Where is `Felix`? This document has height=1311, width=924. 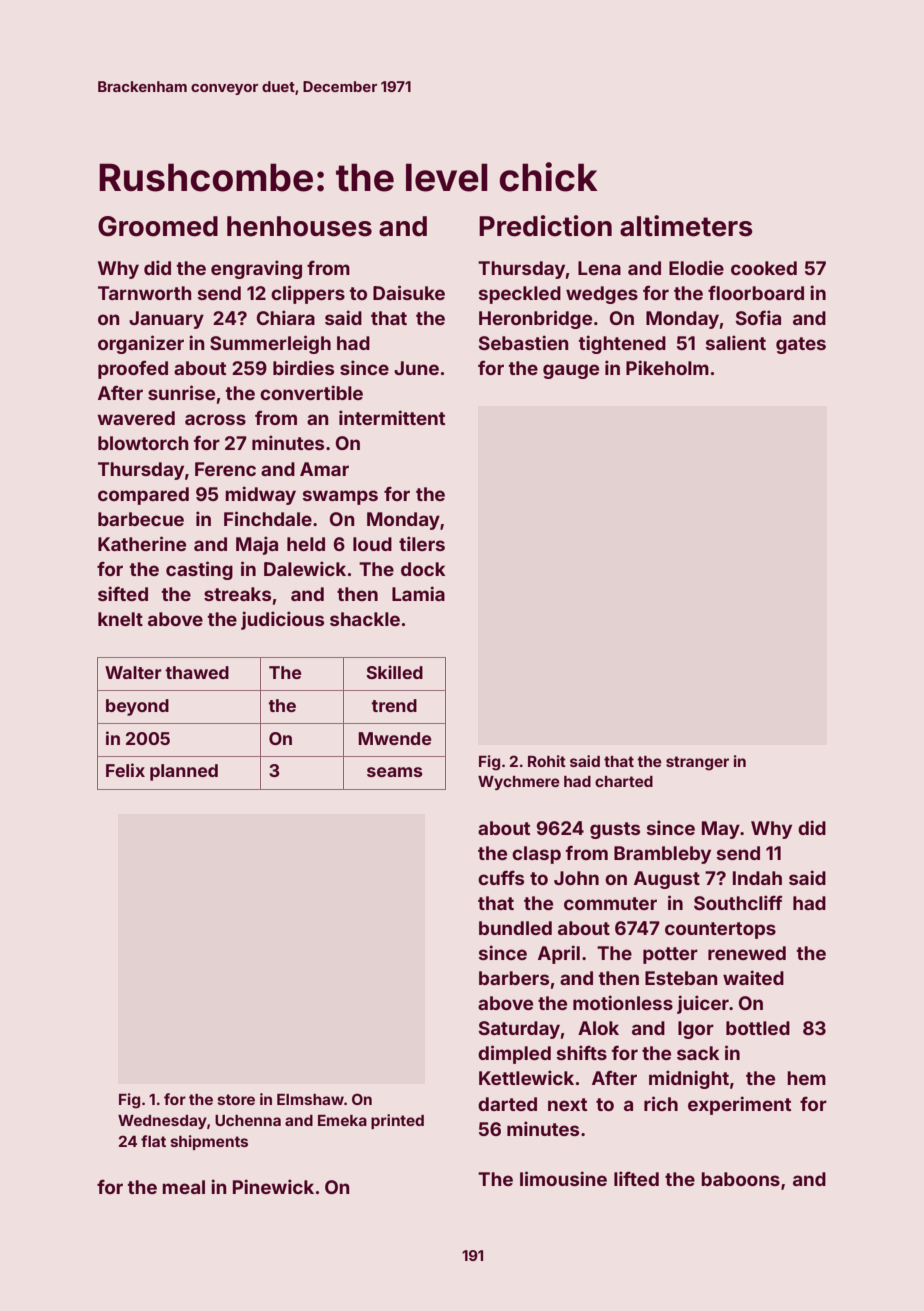 Felix is located at coordinates (125, 770).
